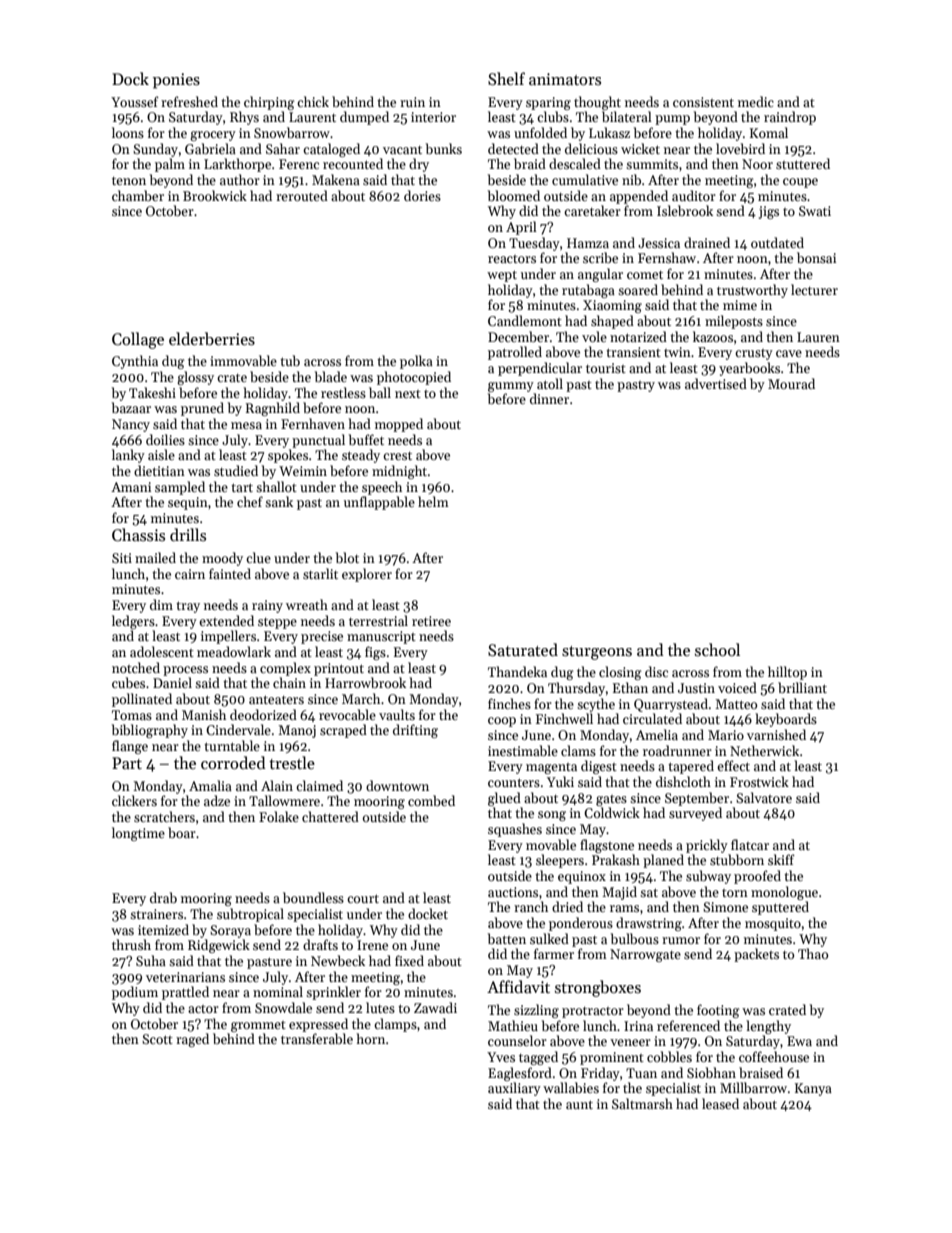  Describe the element at coordinates (244, 118) in the screenshot. I see `Rhys` at that location.
